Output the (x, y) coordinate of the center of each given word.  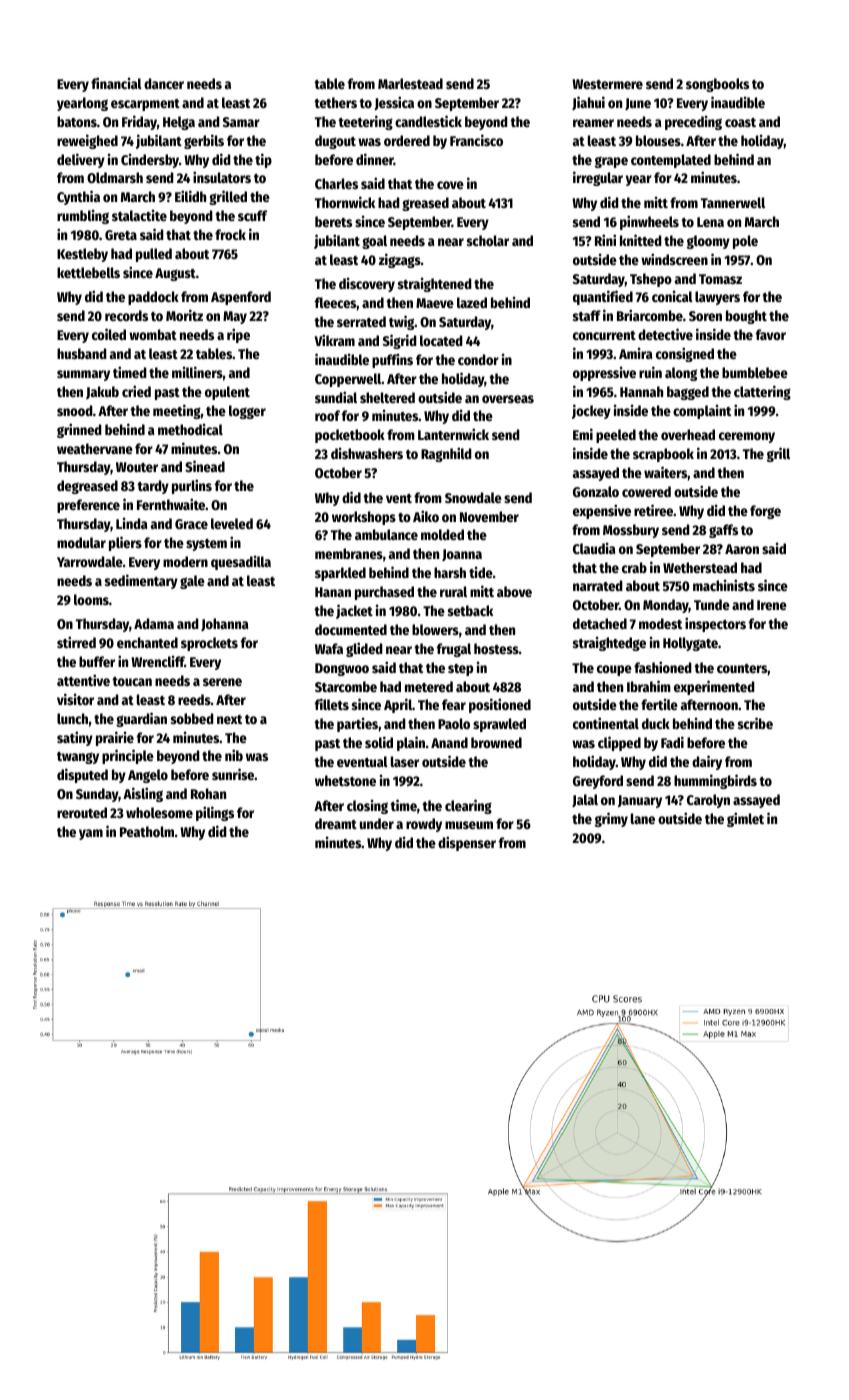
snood (75, 410)
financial (116, 83)
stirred (76, 642)
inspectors (715, 624)
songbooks (717, 85)
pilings (215, 813)
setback (470, 610)
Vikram (334, 340)
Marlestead (410, 83)
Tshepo (651, 280)
